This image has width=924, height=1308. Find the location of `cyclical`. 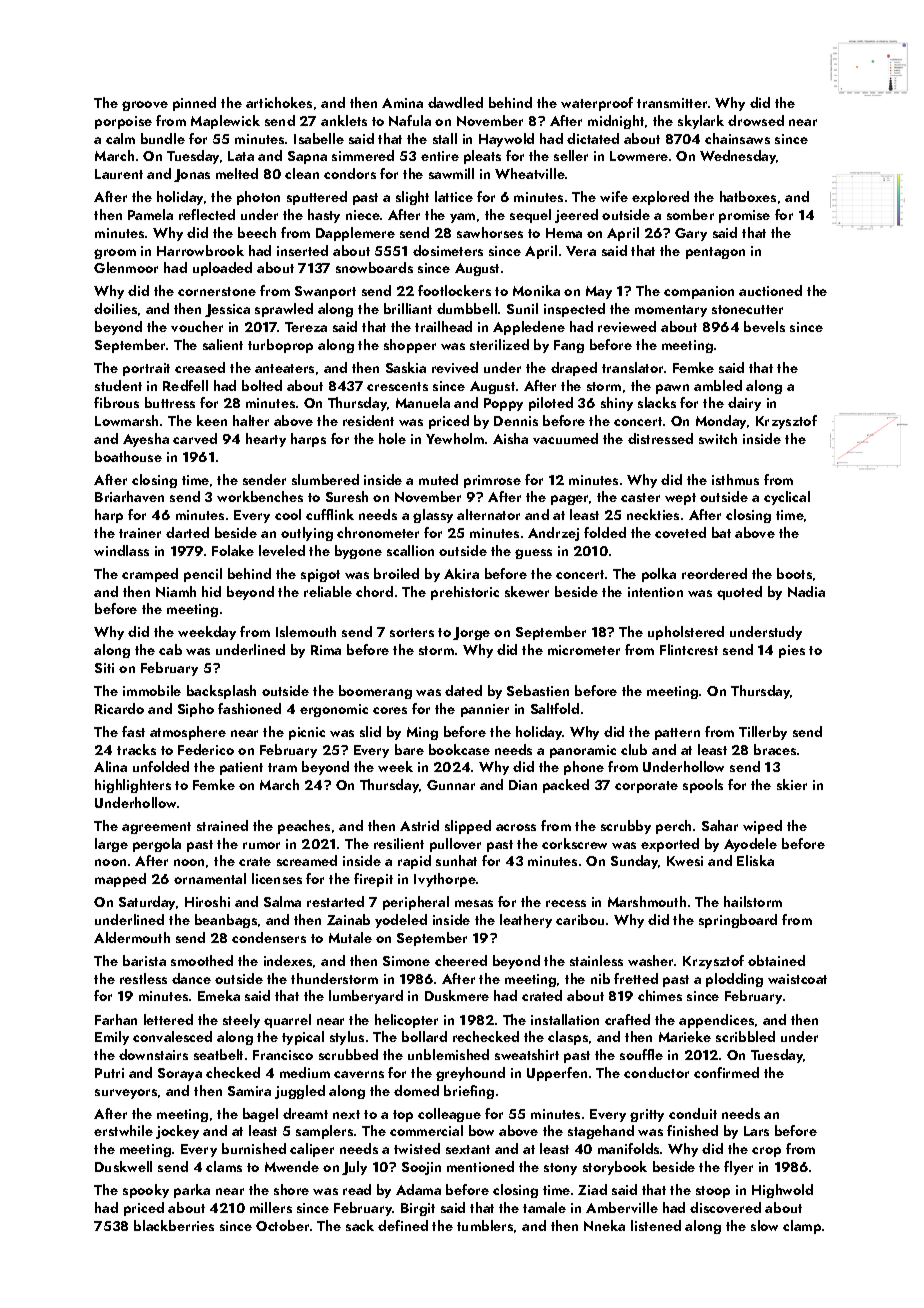

cyclical is located at coordinates (787, 498).
